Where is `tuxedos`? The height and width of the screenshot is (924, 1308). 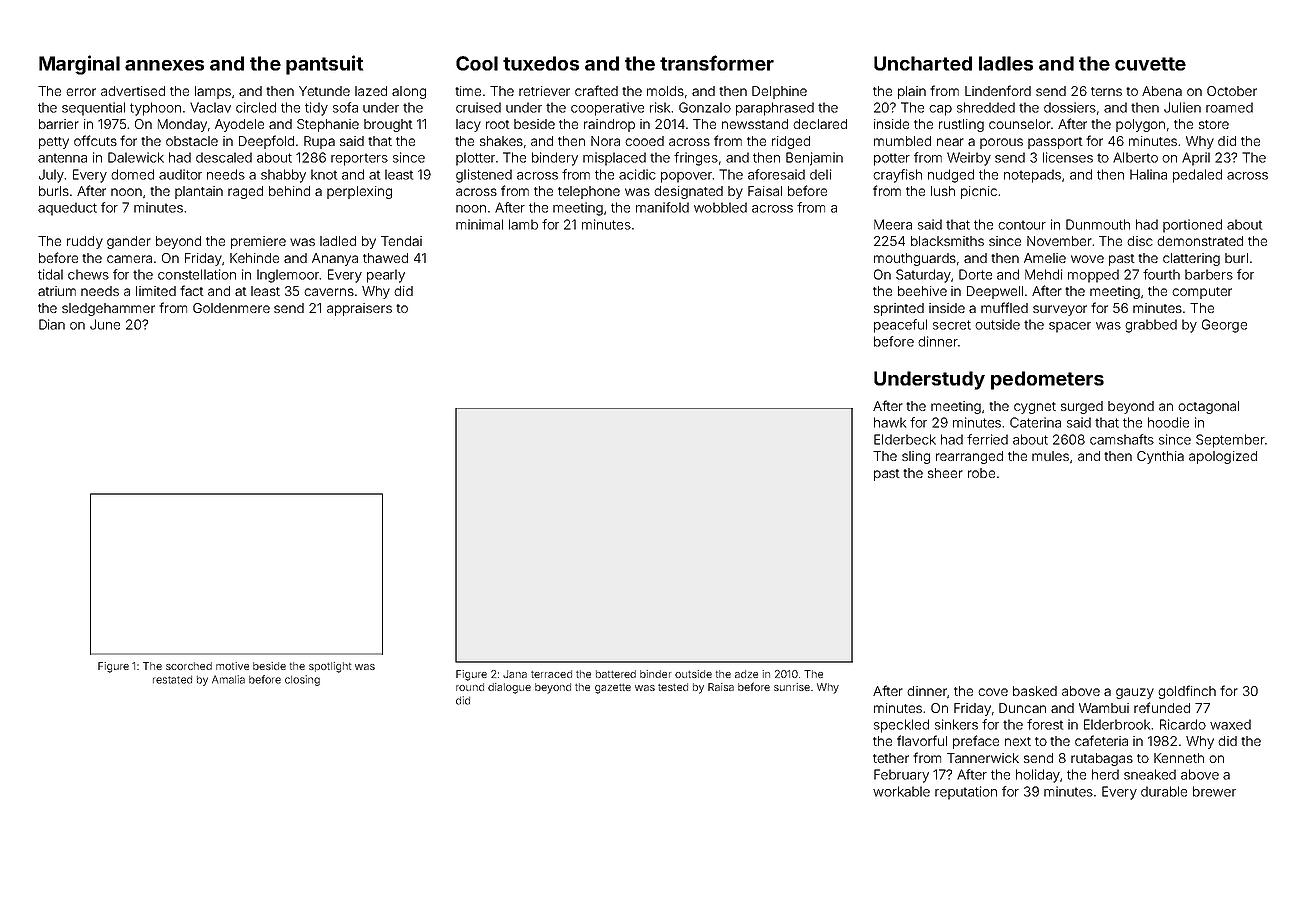
tuxedos is located at coordinates (541, 63).
